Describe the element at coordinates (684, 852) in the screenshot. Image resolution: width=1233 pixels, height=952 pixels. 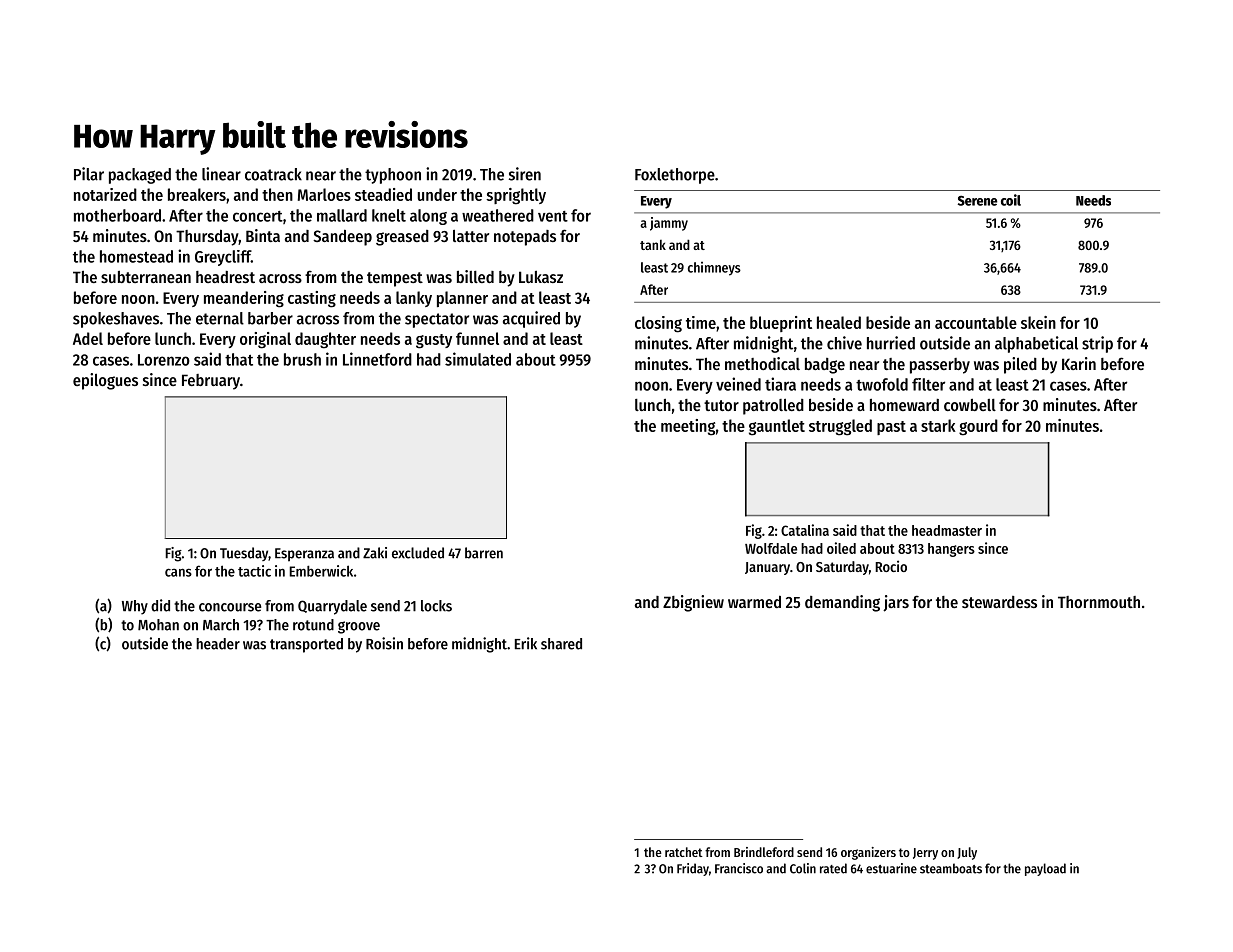
I see `ratchet` at that location.
